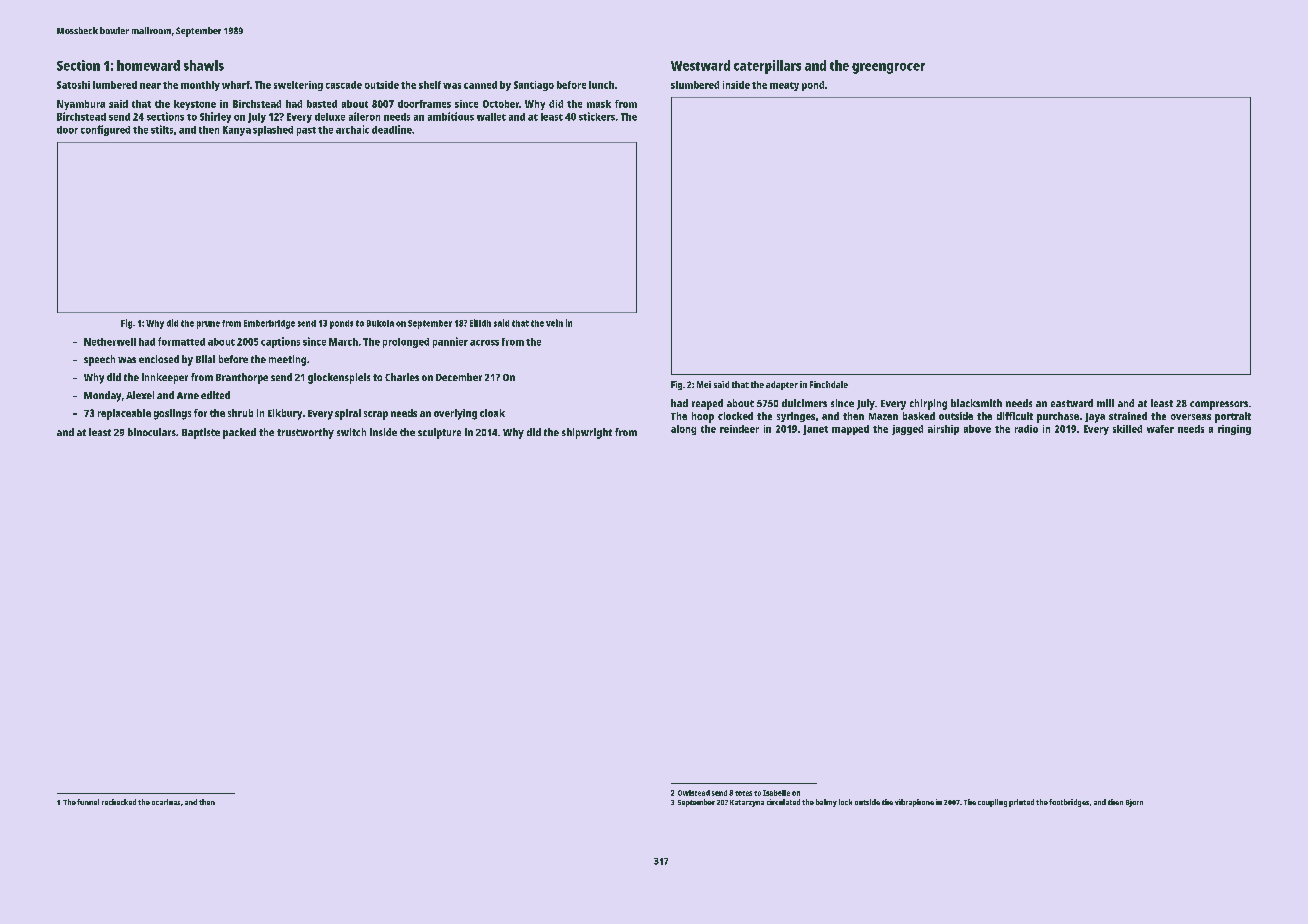 This screenshot has width=1308, height=924. What do you see at coordinates (597, 116) in the screenshot?
I see `stickers` at bounding box center [597, 116].
